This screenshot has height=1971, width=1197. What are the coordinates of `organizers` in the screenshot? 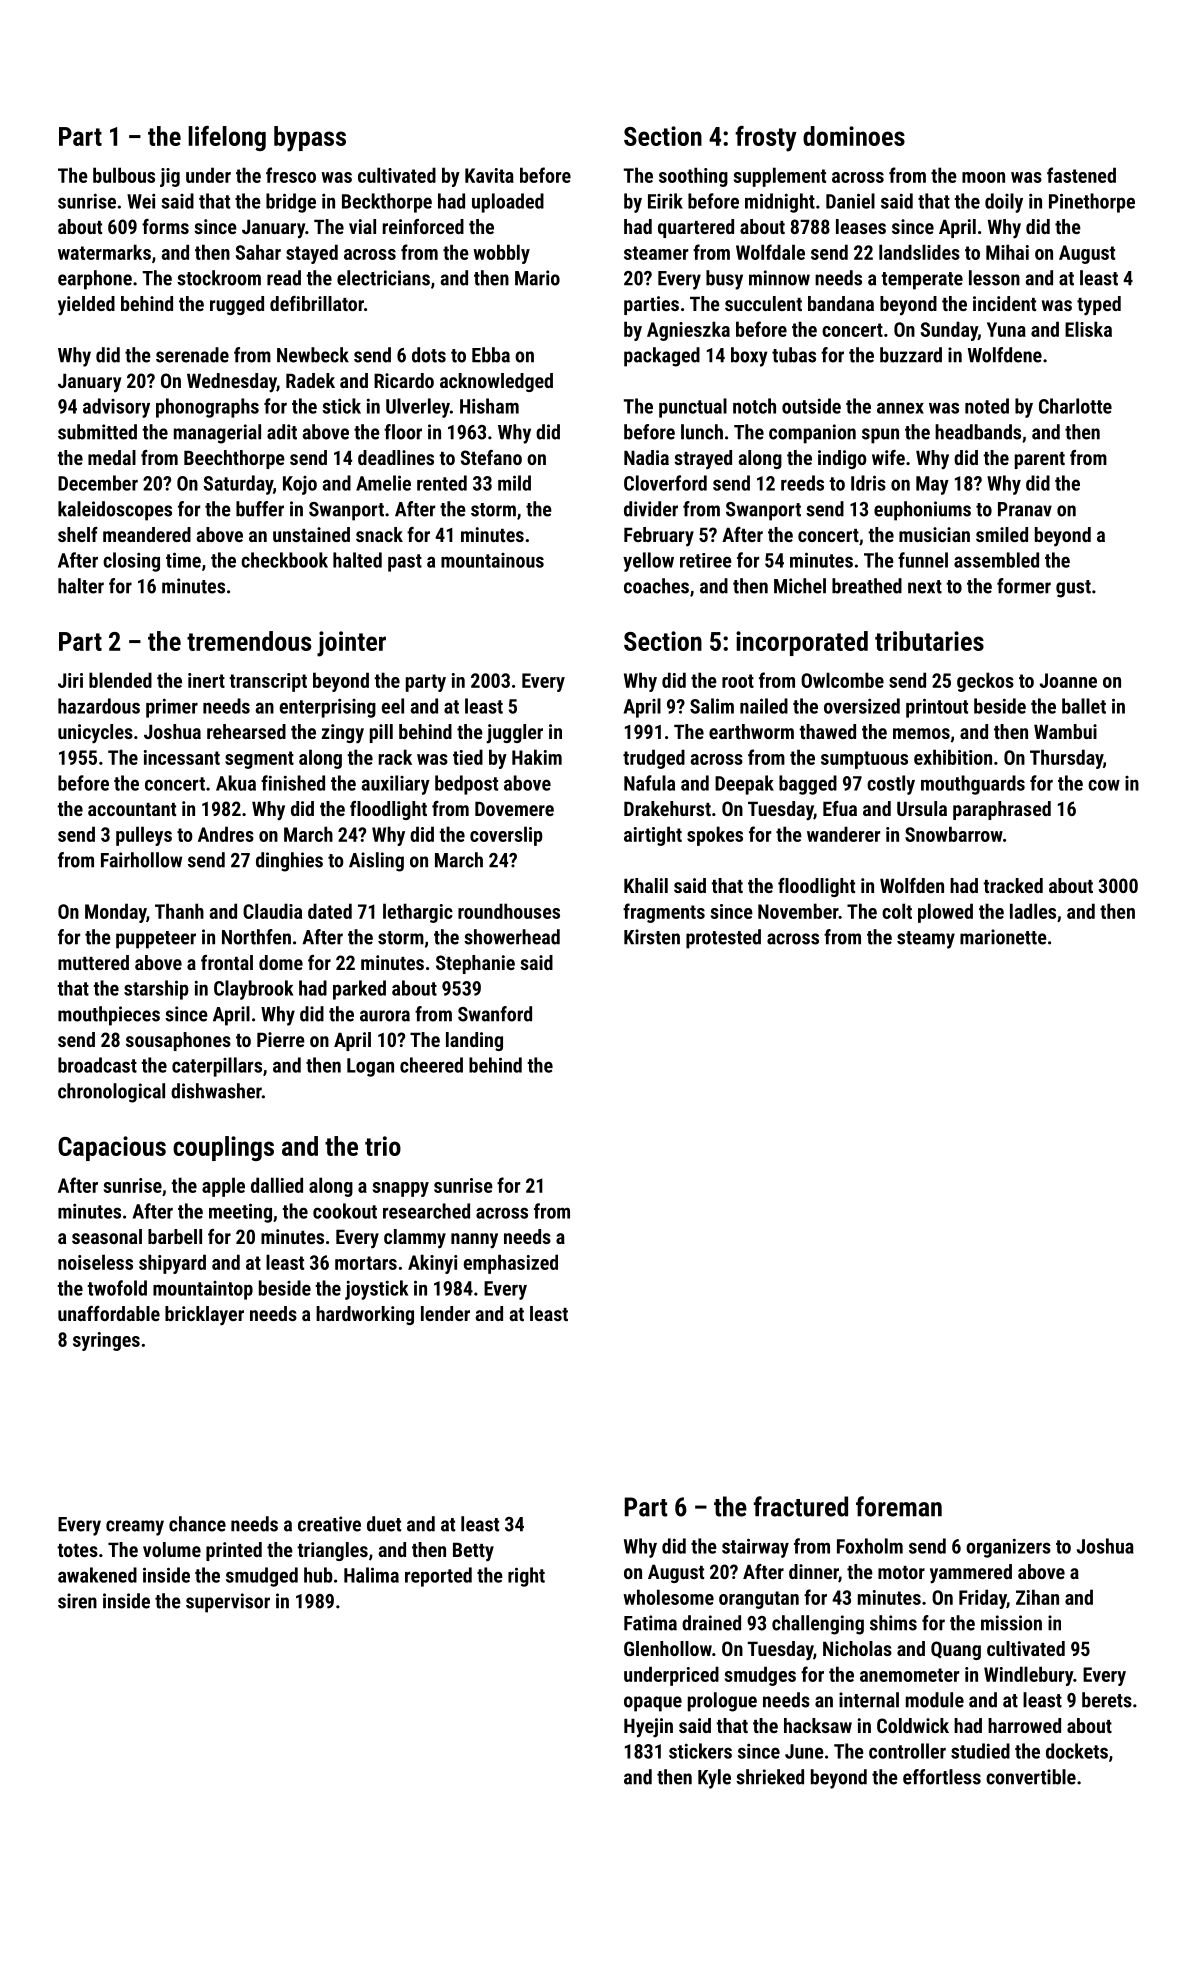 It's located at (1008, 1548).
